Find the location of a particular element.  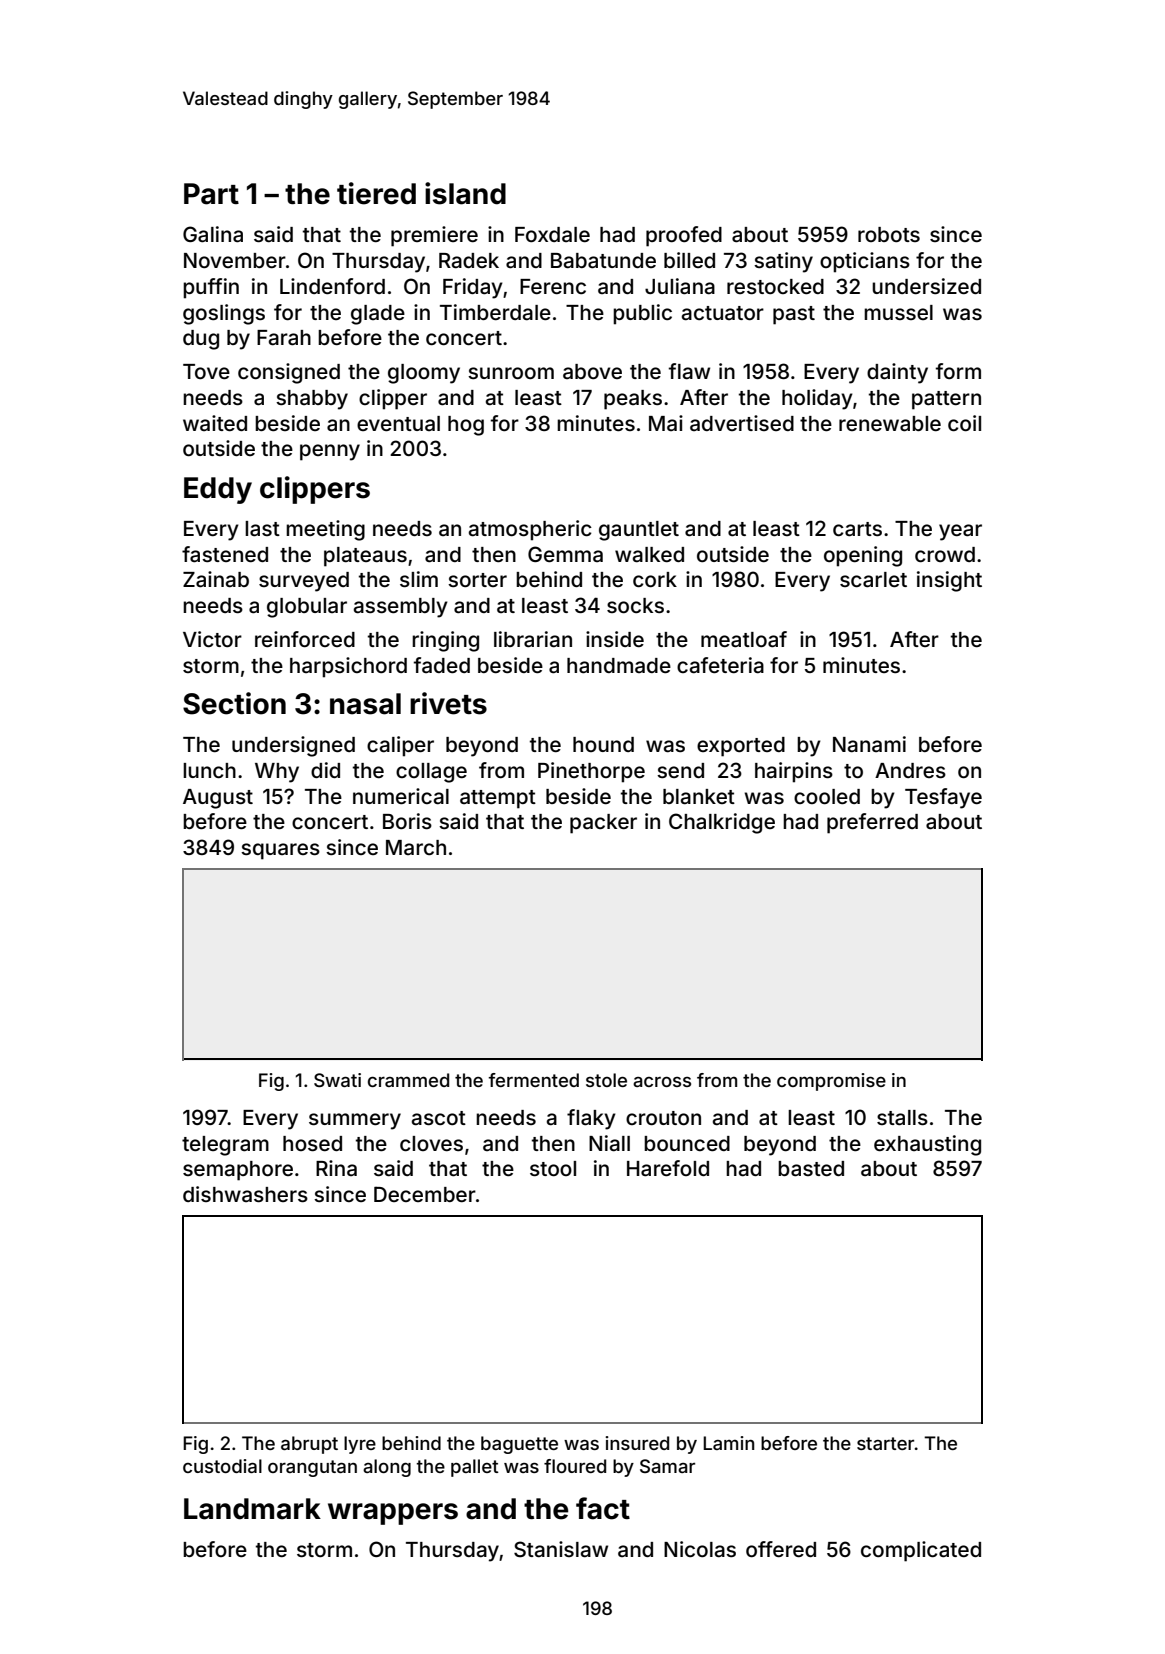

Swati is located at coordinates (337, 1080).
